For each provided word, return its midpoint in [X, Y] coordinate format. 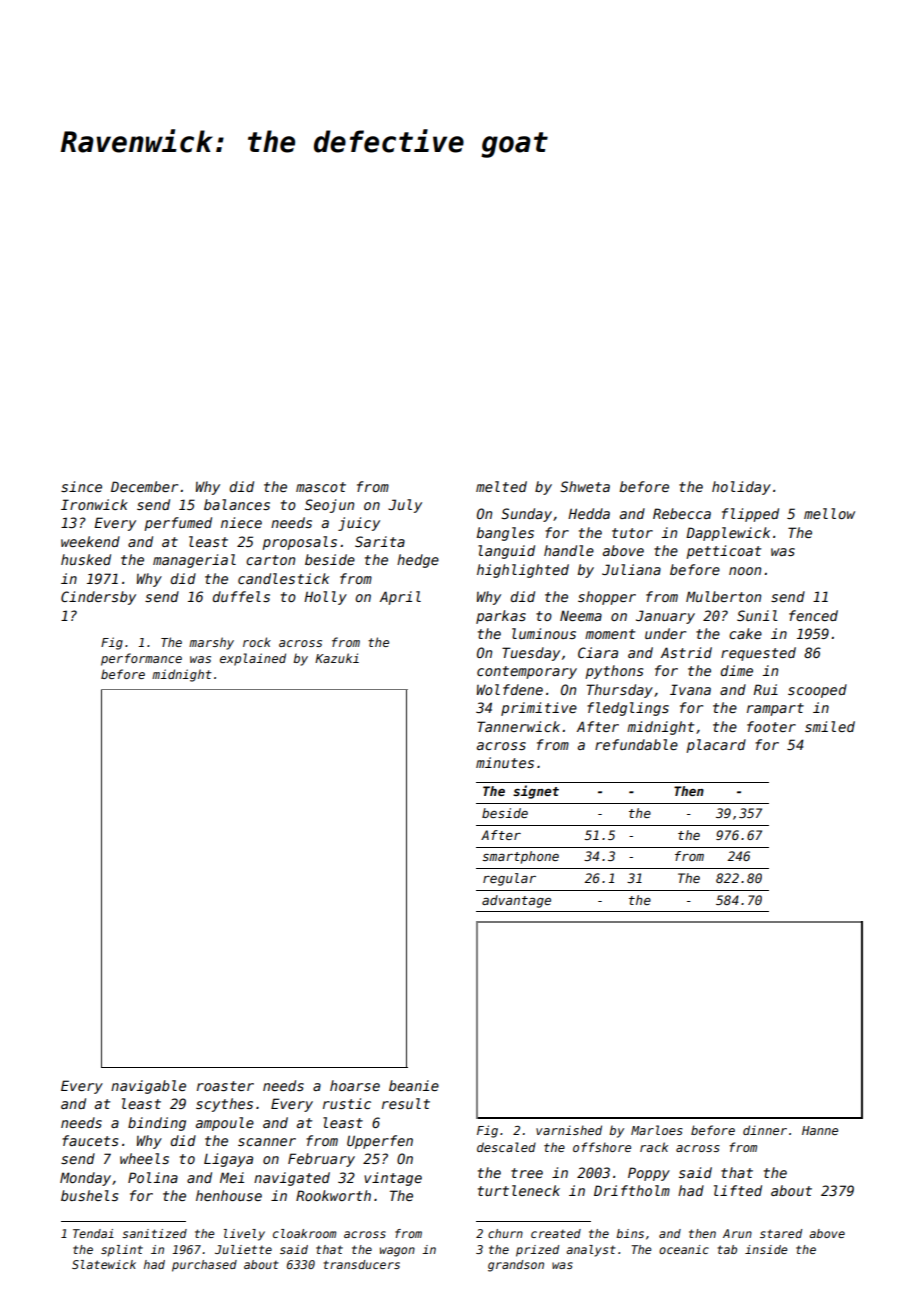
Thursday [620, 691]
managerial [194, 561]
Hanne [820, 1130]
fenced [813, 615]
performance [141, 659]
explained [253, 659]
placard [716, 746]
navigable [148, 1087]
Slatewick [104, 1264]
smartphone [520, 857]
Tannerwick [518, 726]
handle [569, 550]
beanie [414, 1085]
